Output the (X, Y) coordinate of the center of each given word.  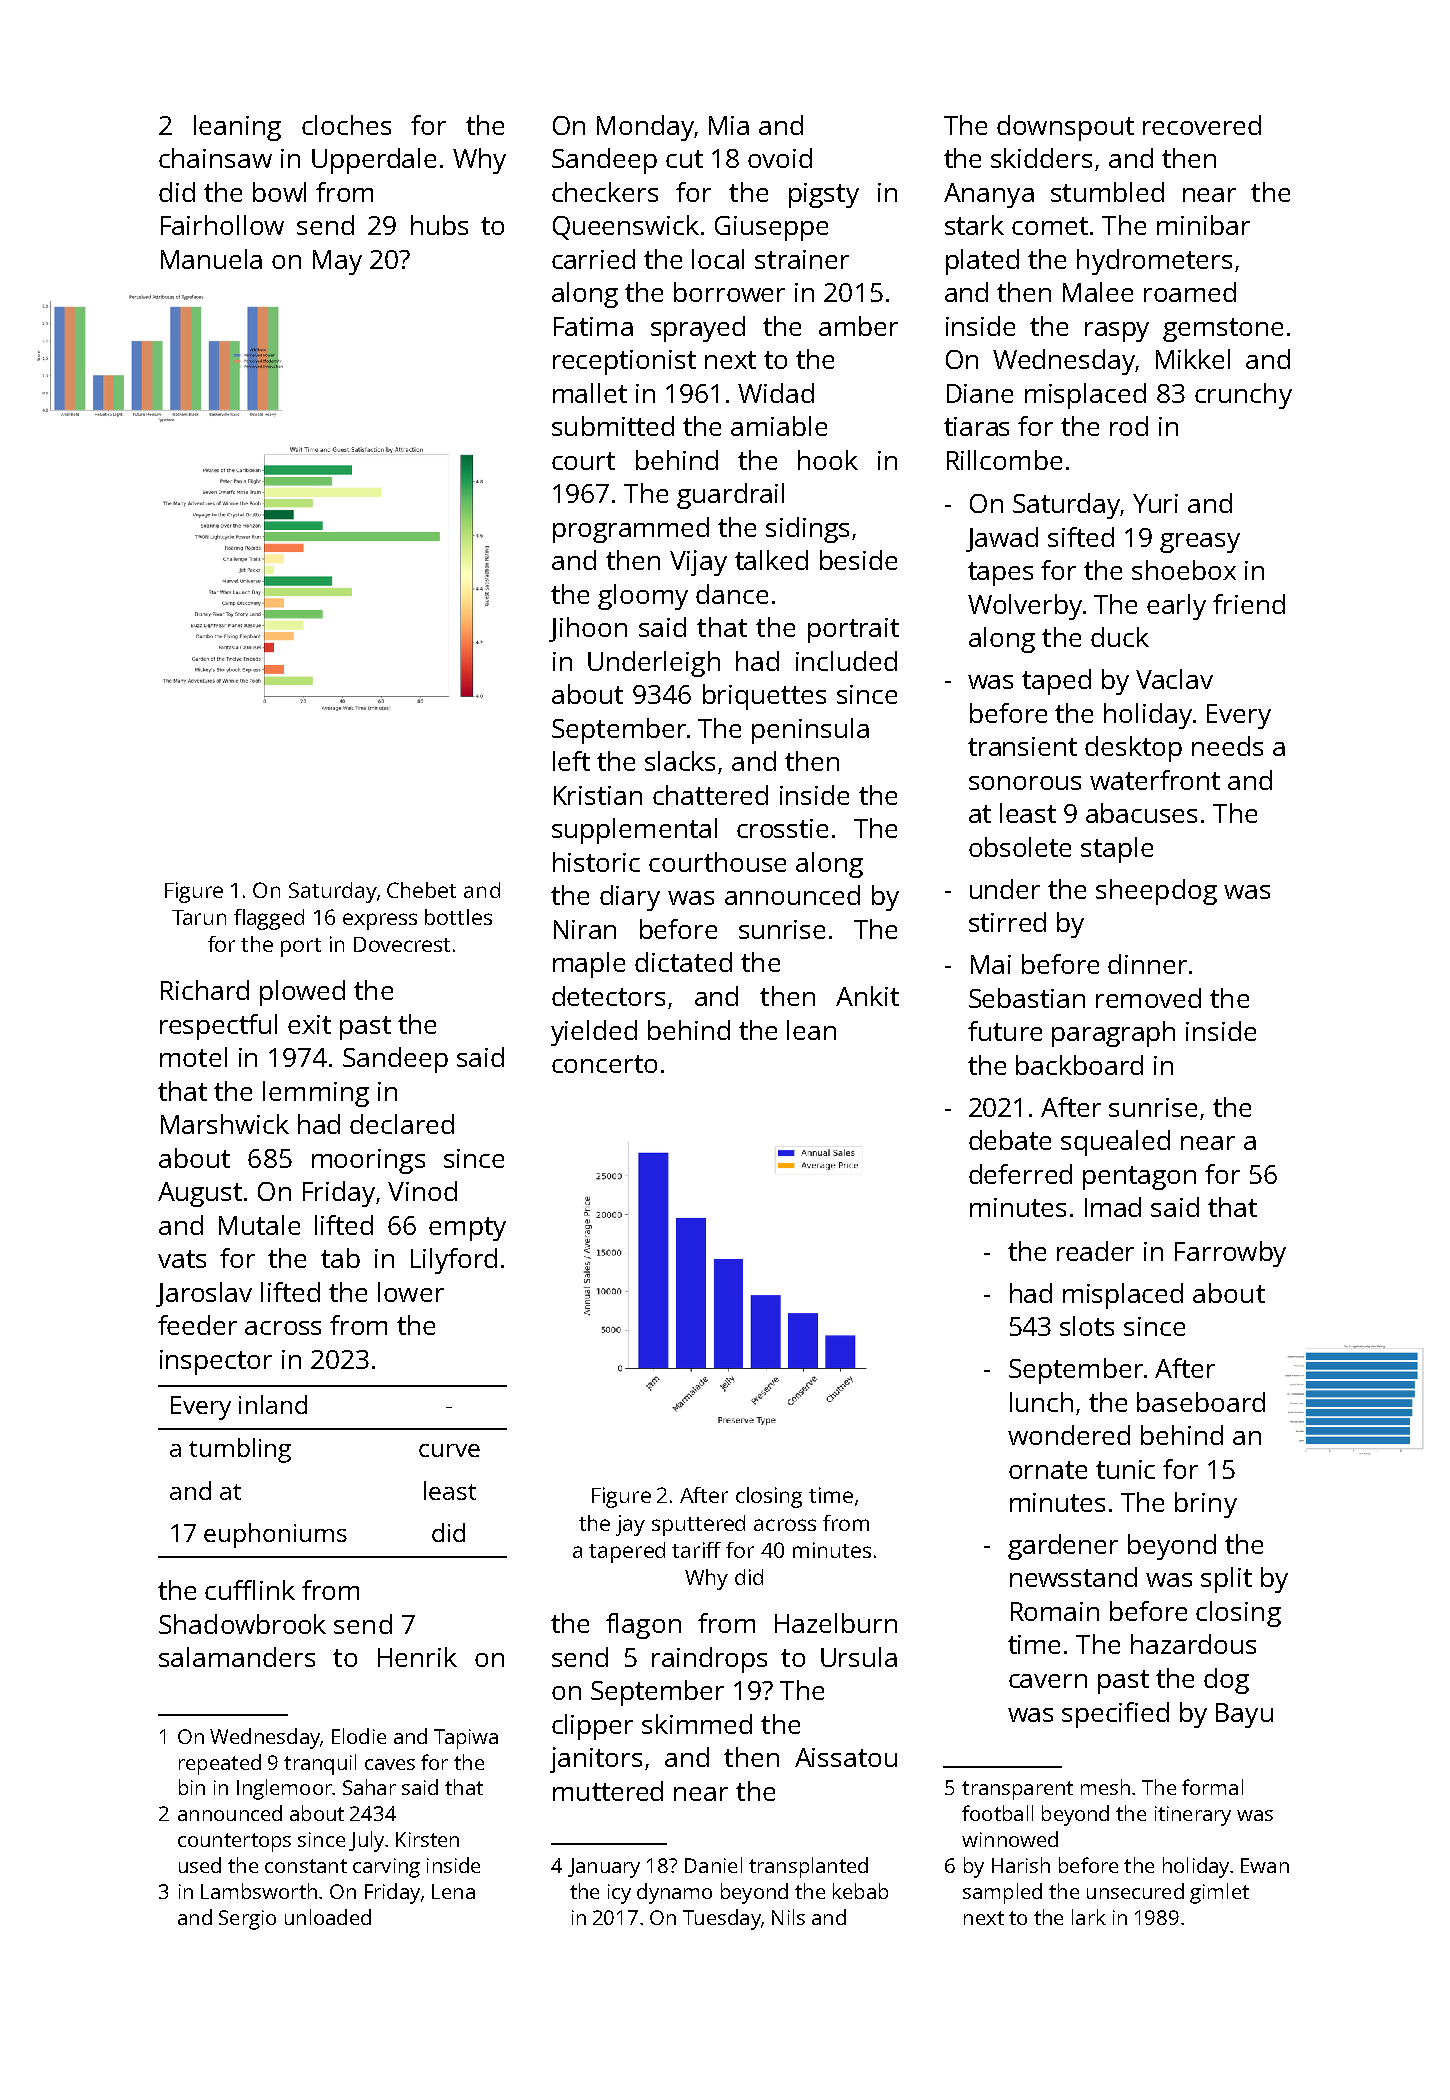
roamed (1190, 292)
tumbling (240, 1450)
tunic (1125, 1469)
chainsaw (215, 158)
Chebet (421, 890)
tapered (627, 1552)
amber (858, 326)
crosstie (782, 828)
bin (192, 1787)
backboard (1079, 1065)
